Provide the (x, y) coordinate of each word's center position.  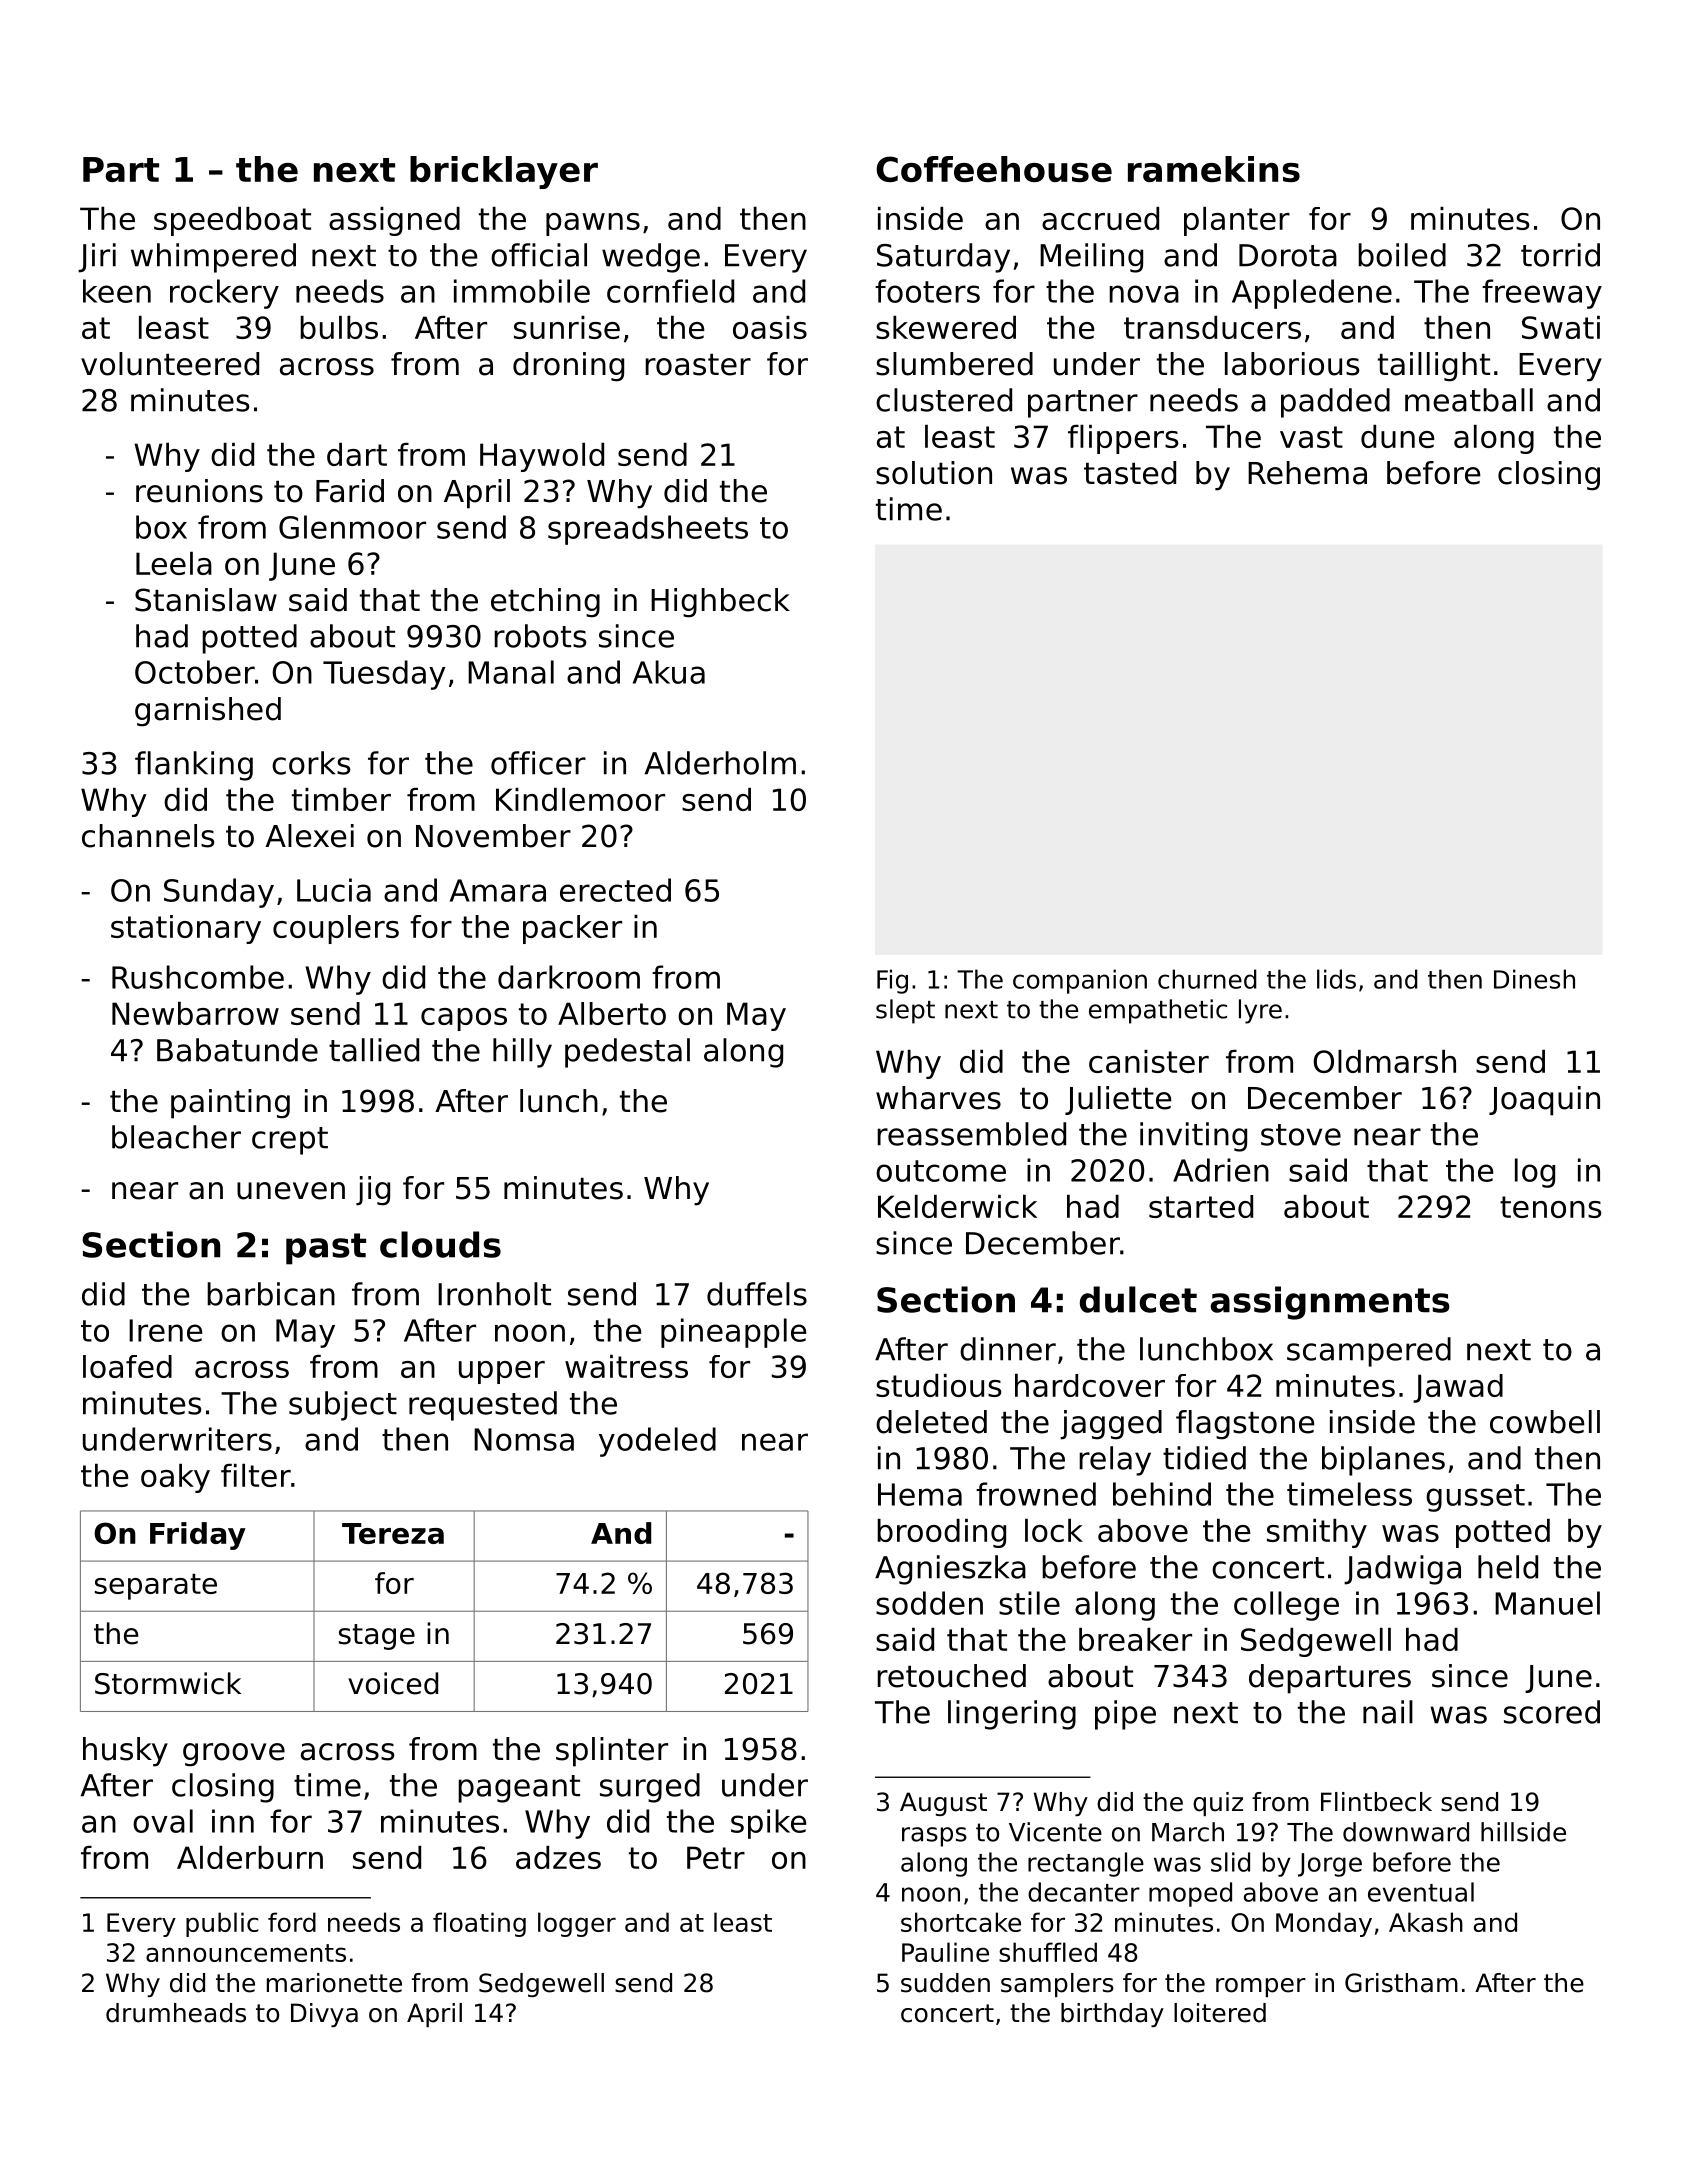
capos (464, 1019)
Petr (716, 1857)
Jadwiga (1402, 1570)
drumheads (176, 2013)
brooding (941, 1533)
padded (1335, 403)
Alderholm (720, 763)
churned (1207, 979)
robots (540, 636)
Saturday (943, 258)
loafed (127, 1366)
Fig (892, 981)
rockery (224, 294)
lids (1336, 979)
